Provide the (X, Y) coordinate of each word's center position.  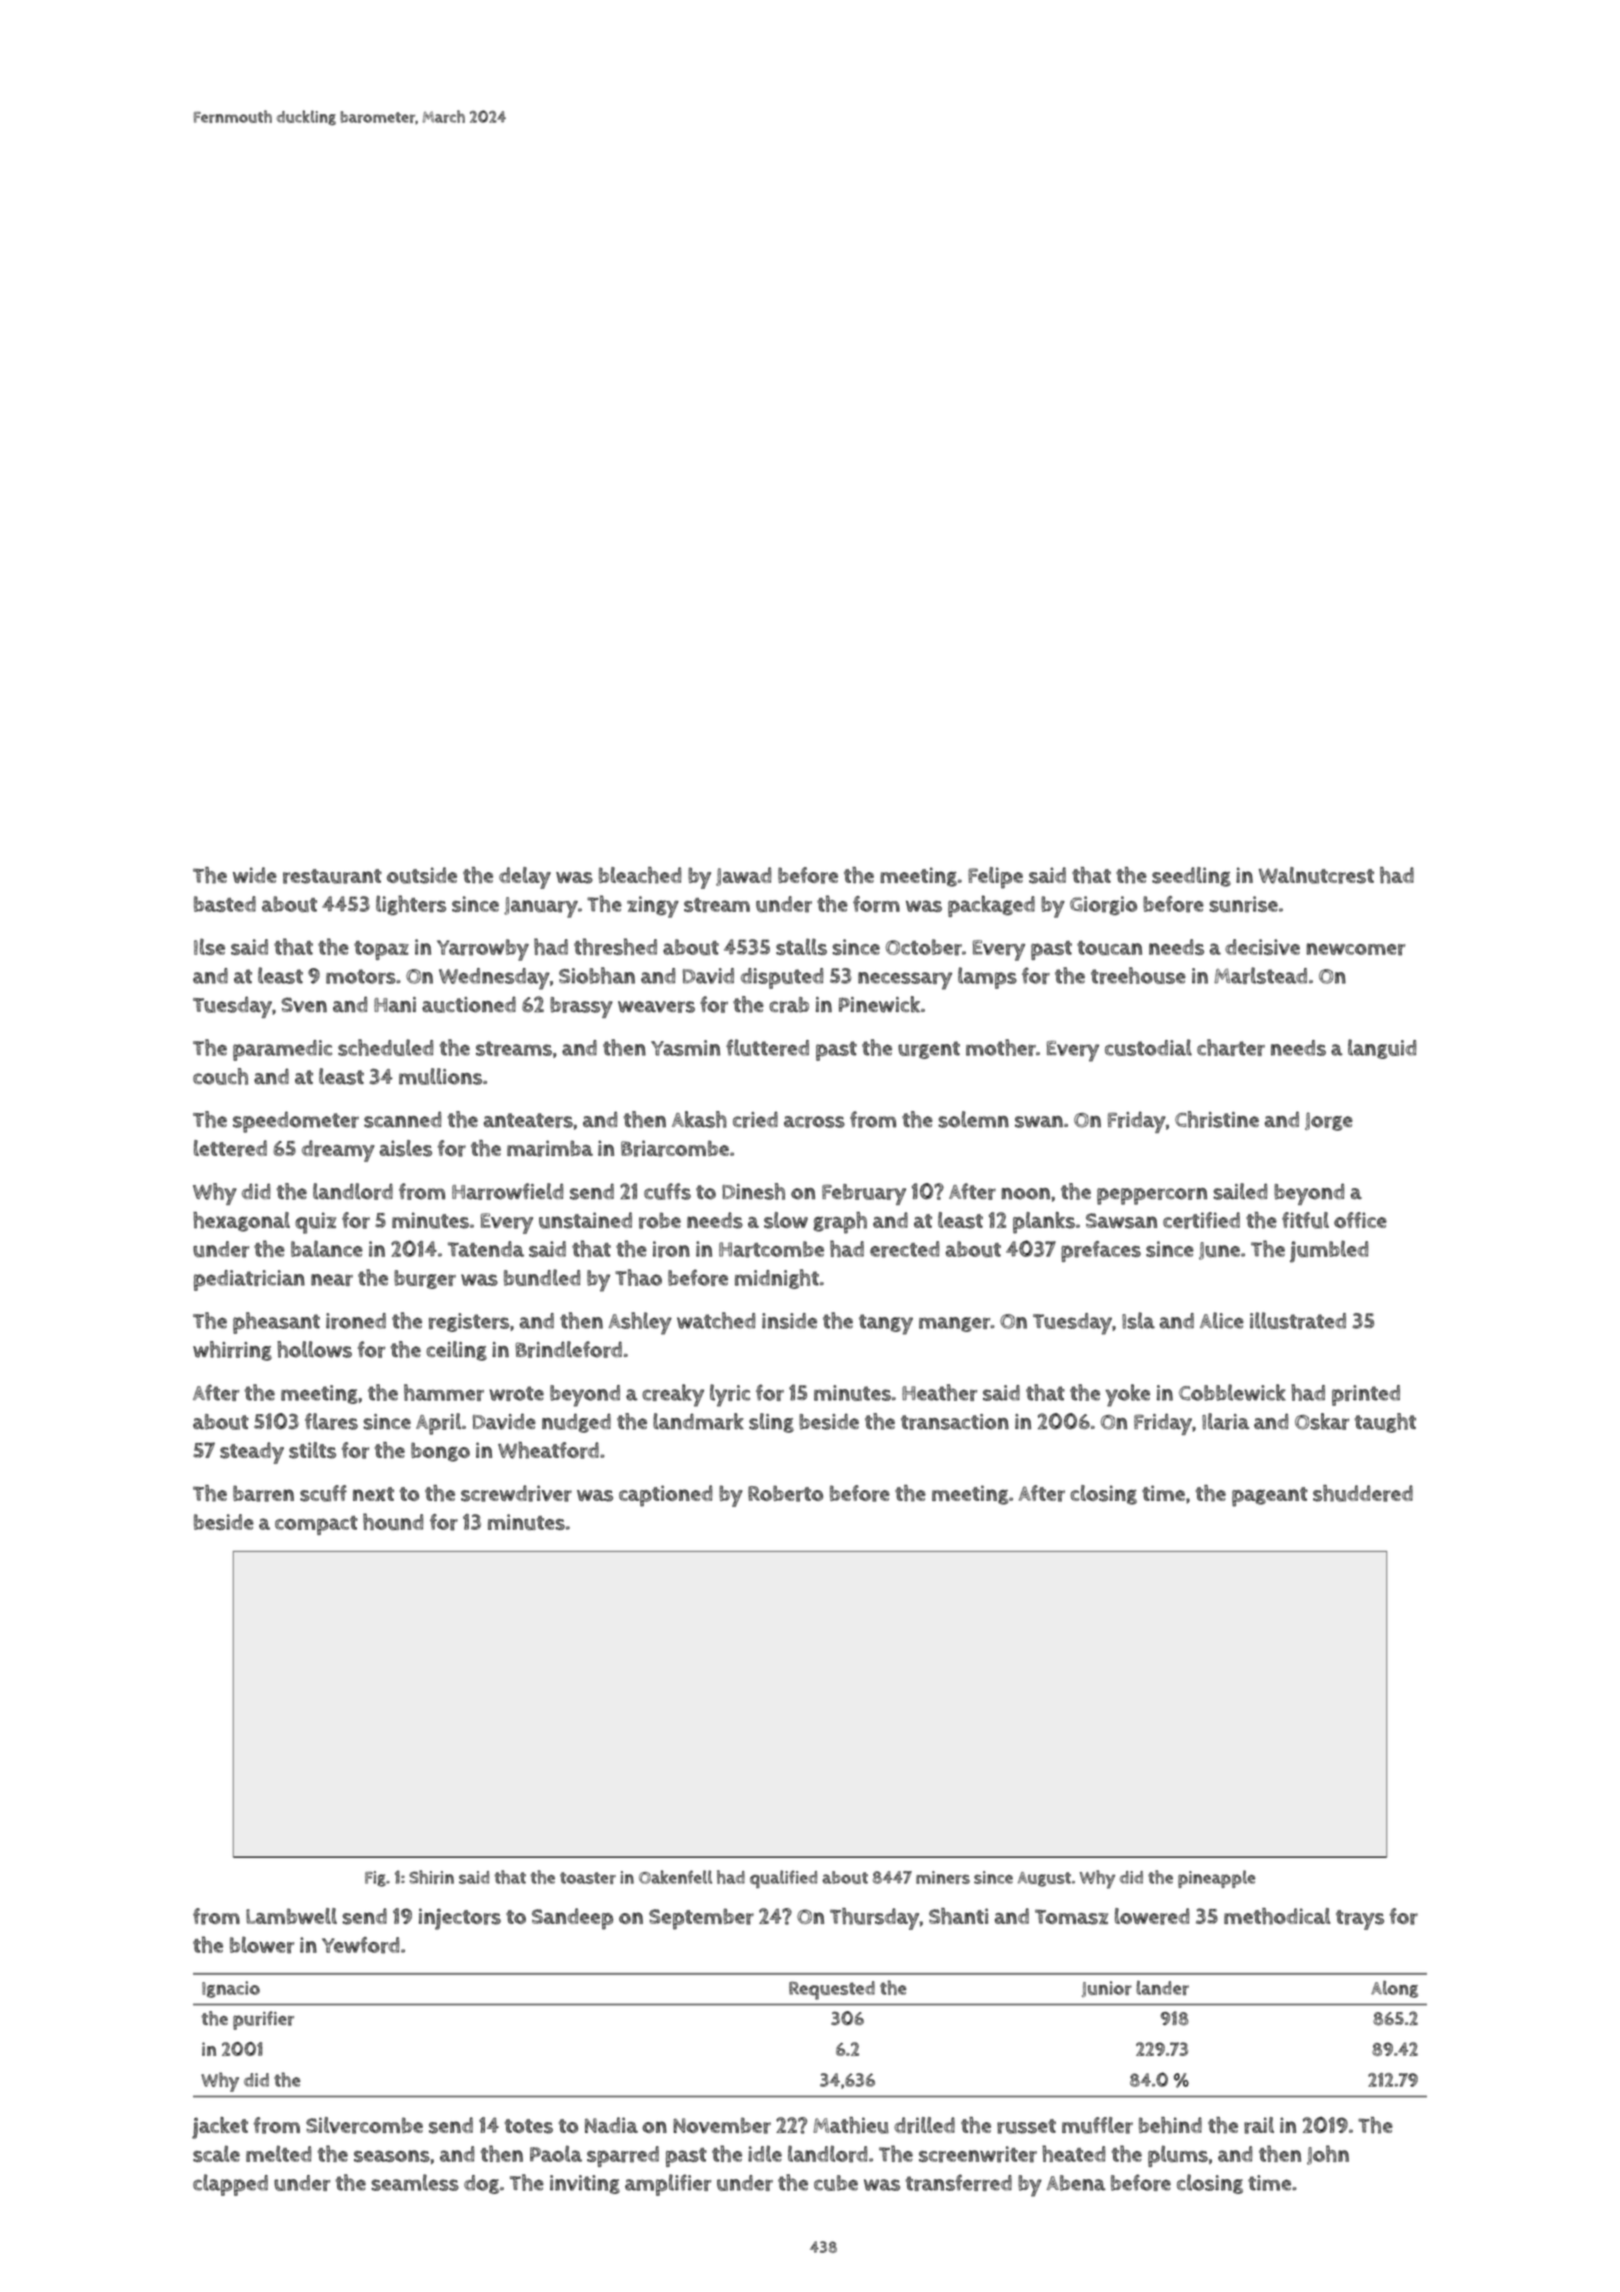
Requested (832, 1990)
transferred (959, 2182)
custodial (1148, 1047)
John (1328, 2155)
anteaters (528, 1120)
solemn (973, 1119)
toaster (588, 1878)
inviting (585, 2184)
